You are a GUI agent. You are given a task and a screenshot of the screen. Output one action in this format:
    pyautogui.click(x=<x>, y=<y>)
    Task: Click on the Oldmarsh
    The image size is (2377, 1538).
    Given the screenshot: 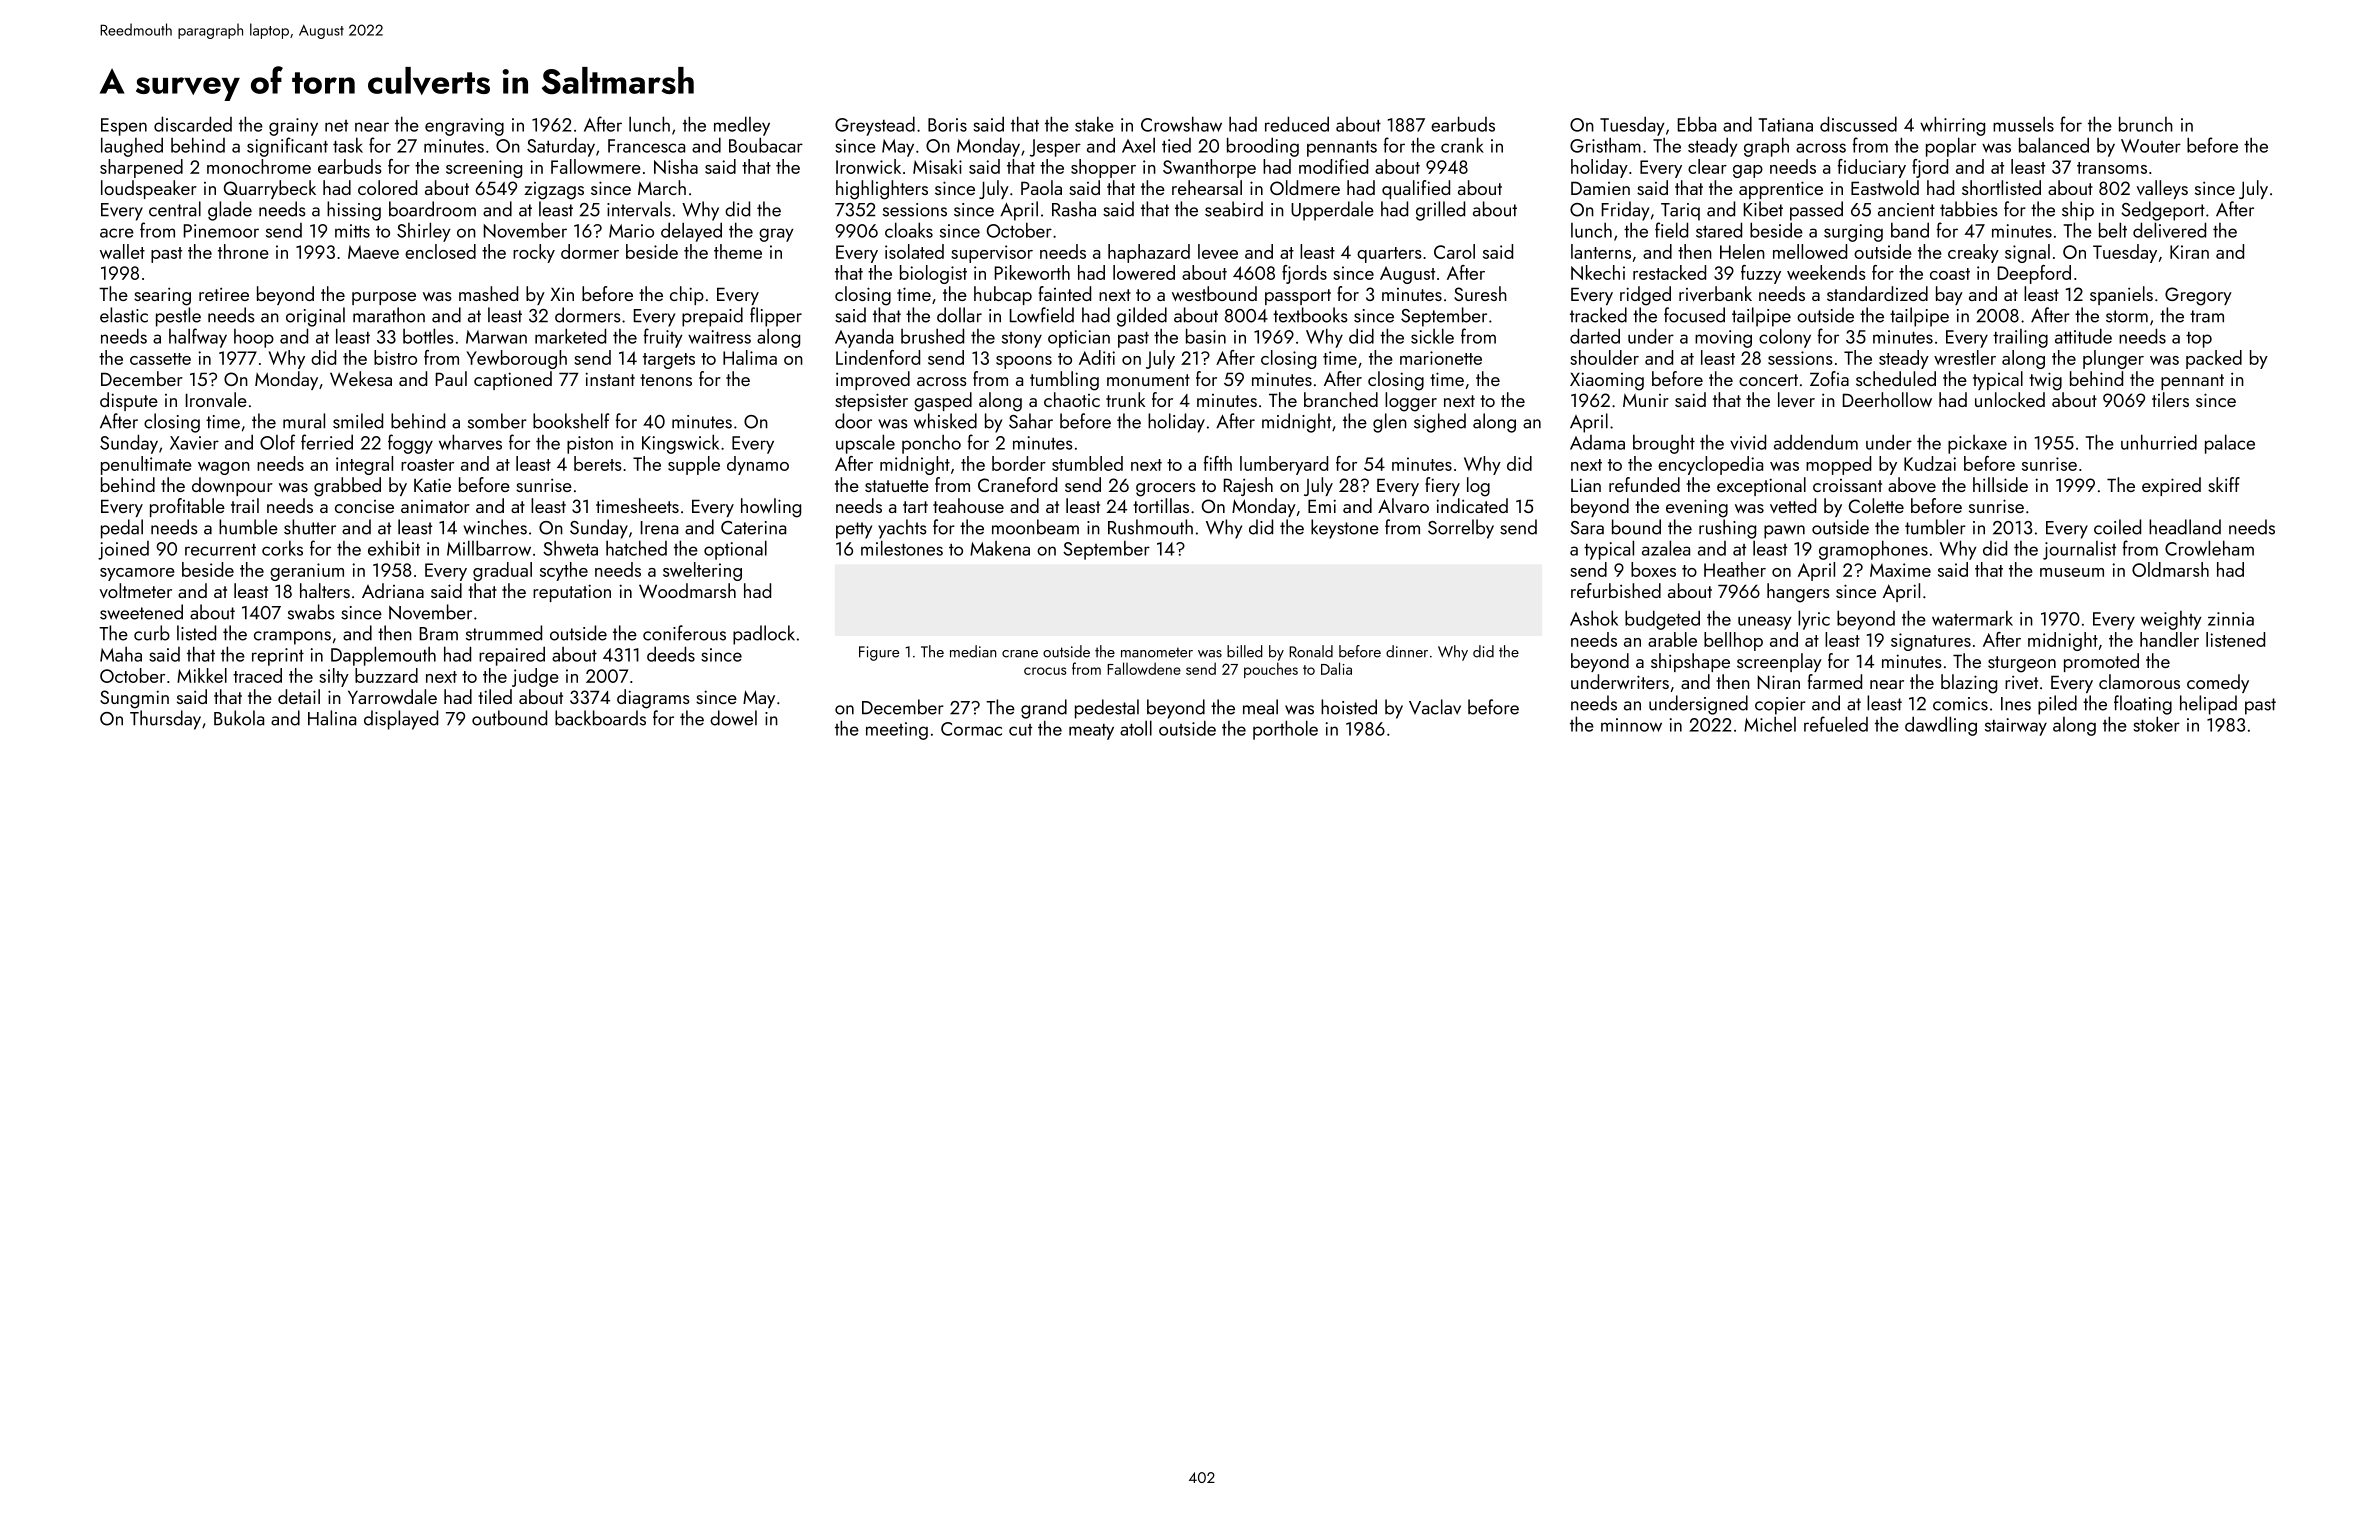 What is the action you would take?
    pyautogui.click(x=2170, y=569)
